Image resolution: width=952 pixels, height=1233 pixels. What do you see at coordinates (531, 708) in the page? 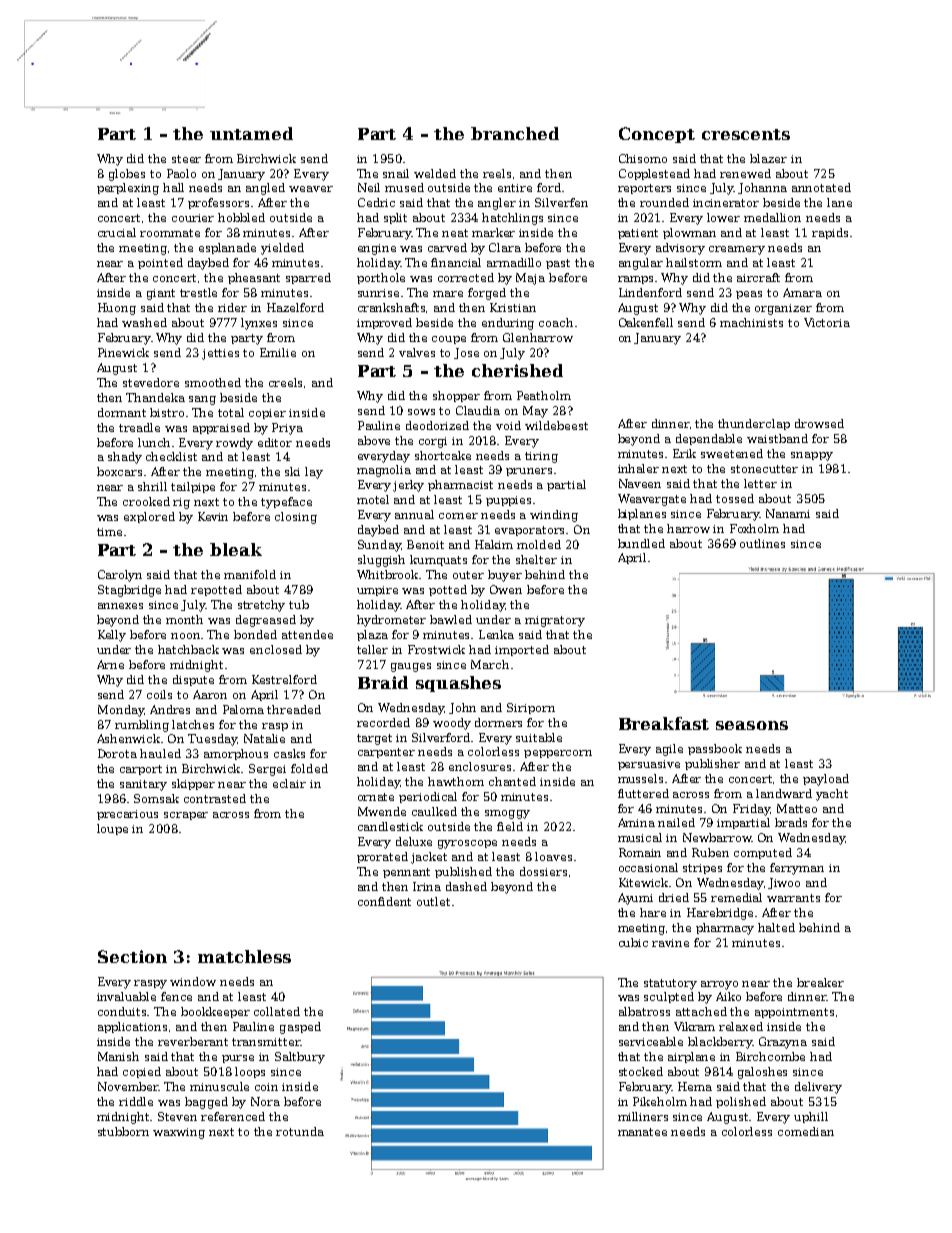
I see `Siriporn` at bounding box center [531, 708].
